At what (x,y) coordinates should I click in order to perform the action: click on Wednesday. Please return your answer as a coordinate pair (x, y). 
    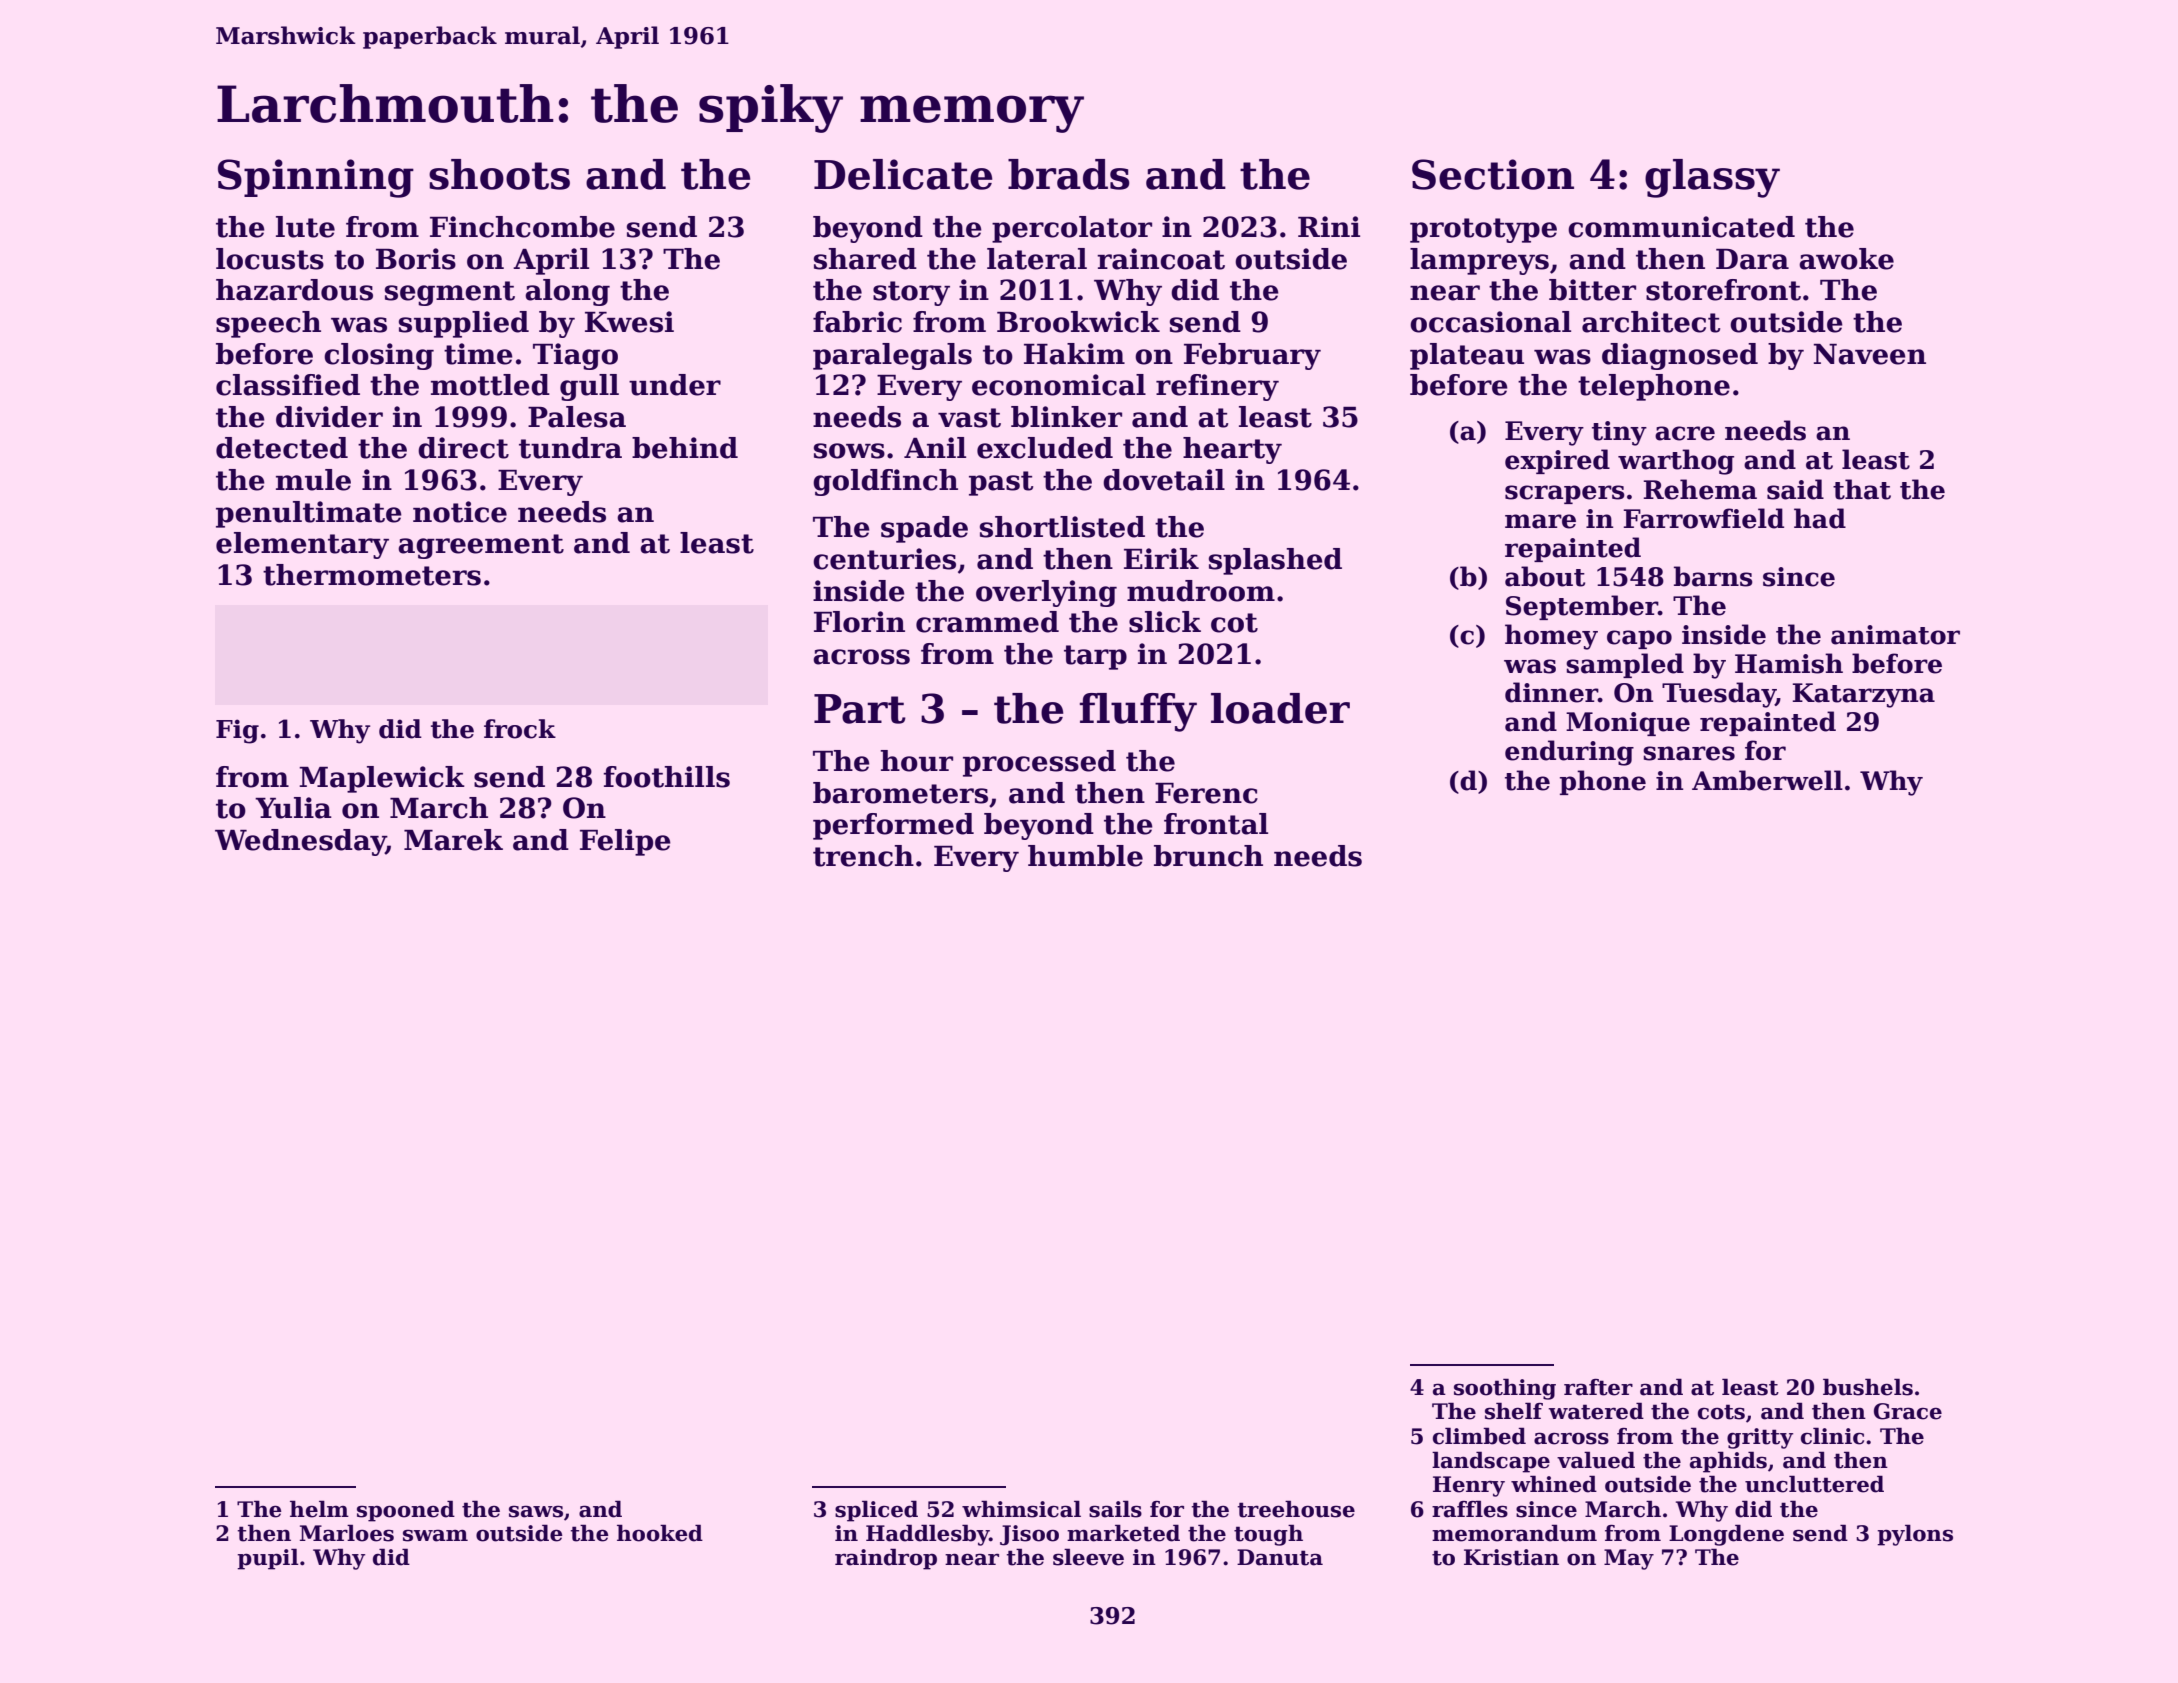
    Looking at the image, I should click on (300, 842).
